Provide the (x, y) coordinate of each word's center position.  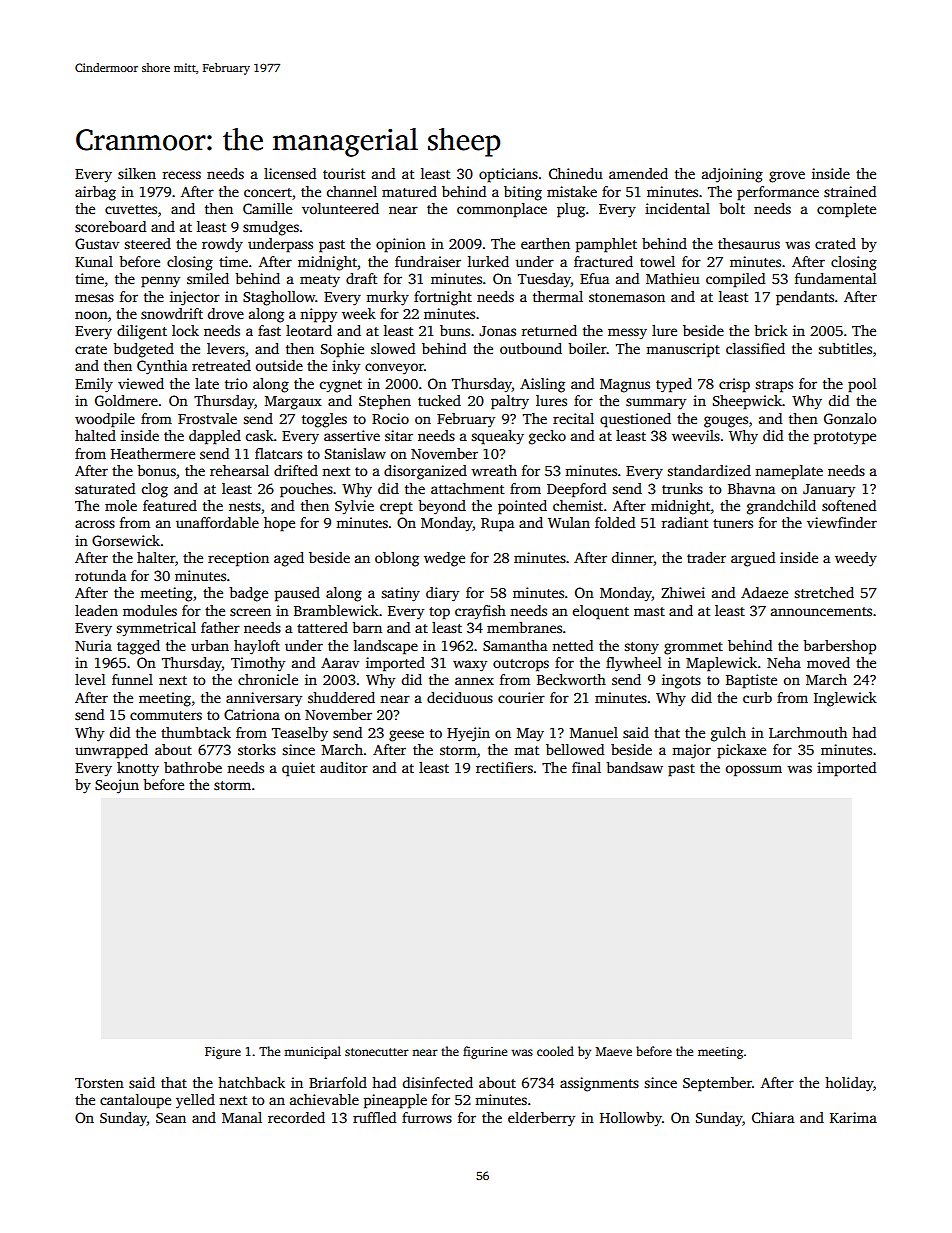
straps (774, 386)
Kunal (94, 261)
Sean (171, 1118)
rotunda (100, 575)
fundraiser (428, 261)
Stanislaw (355, 453)
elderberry (541, 1119)
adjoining (732, 175)
